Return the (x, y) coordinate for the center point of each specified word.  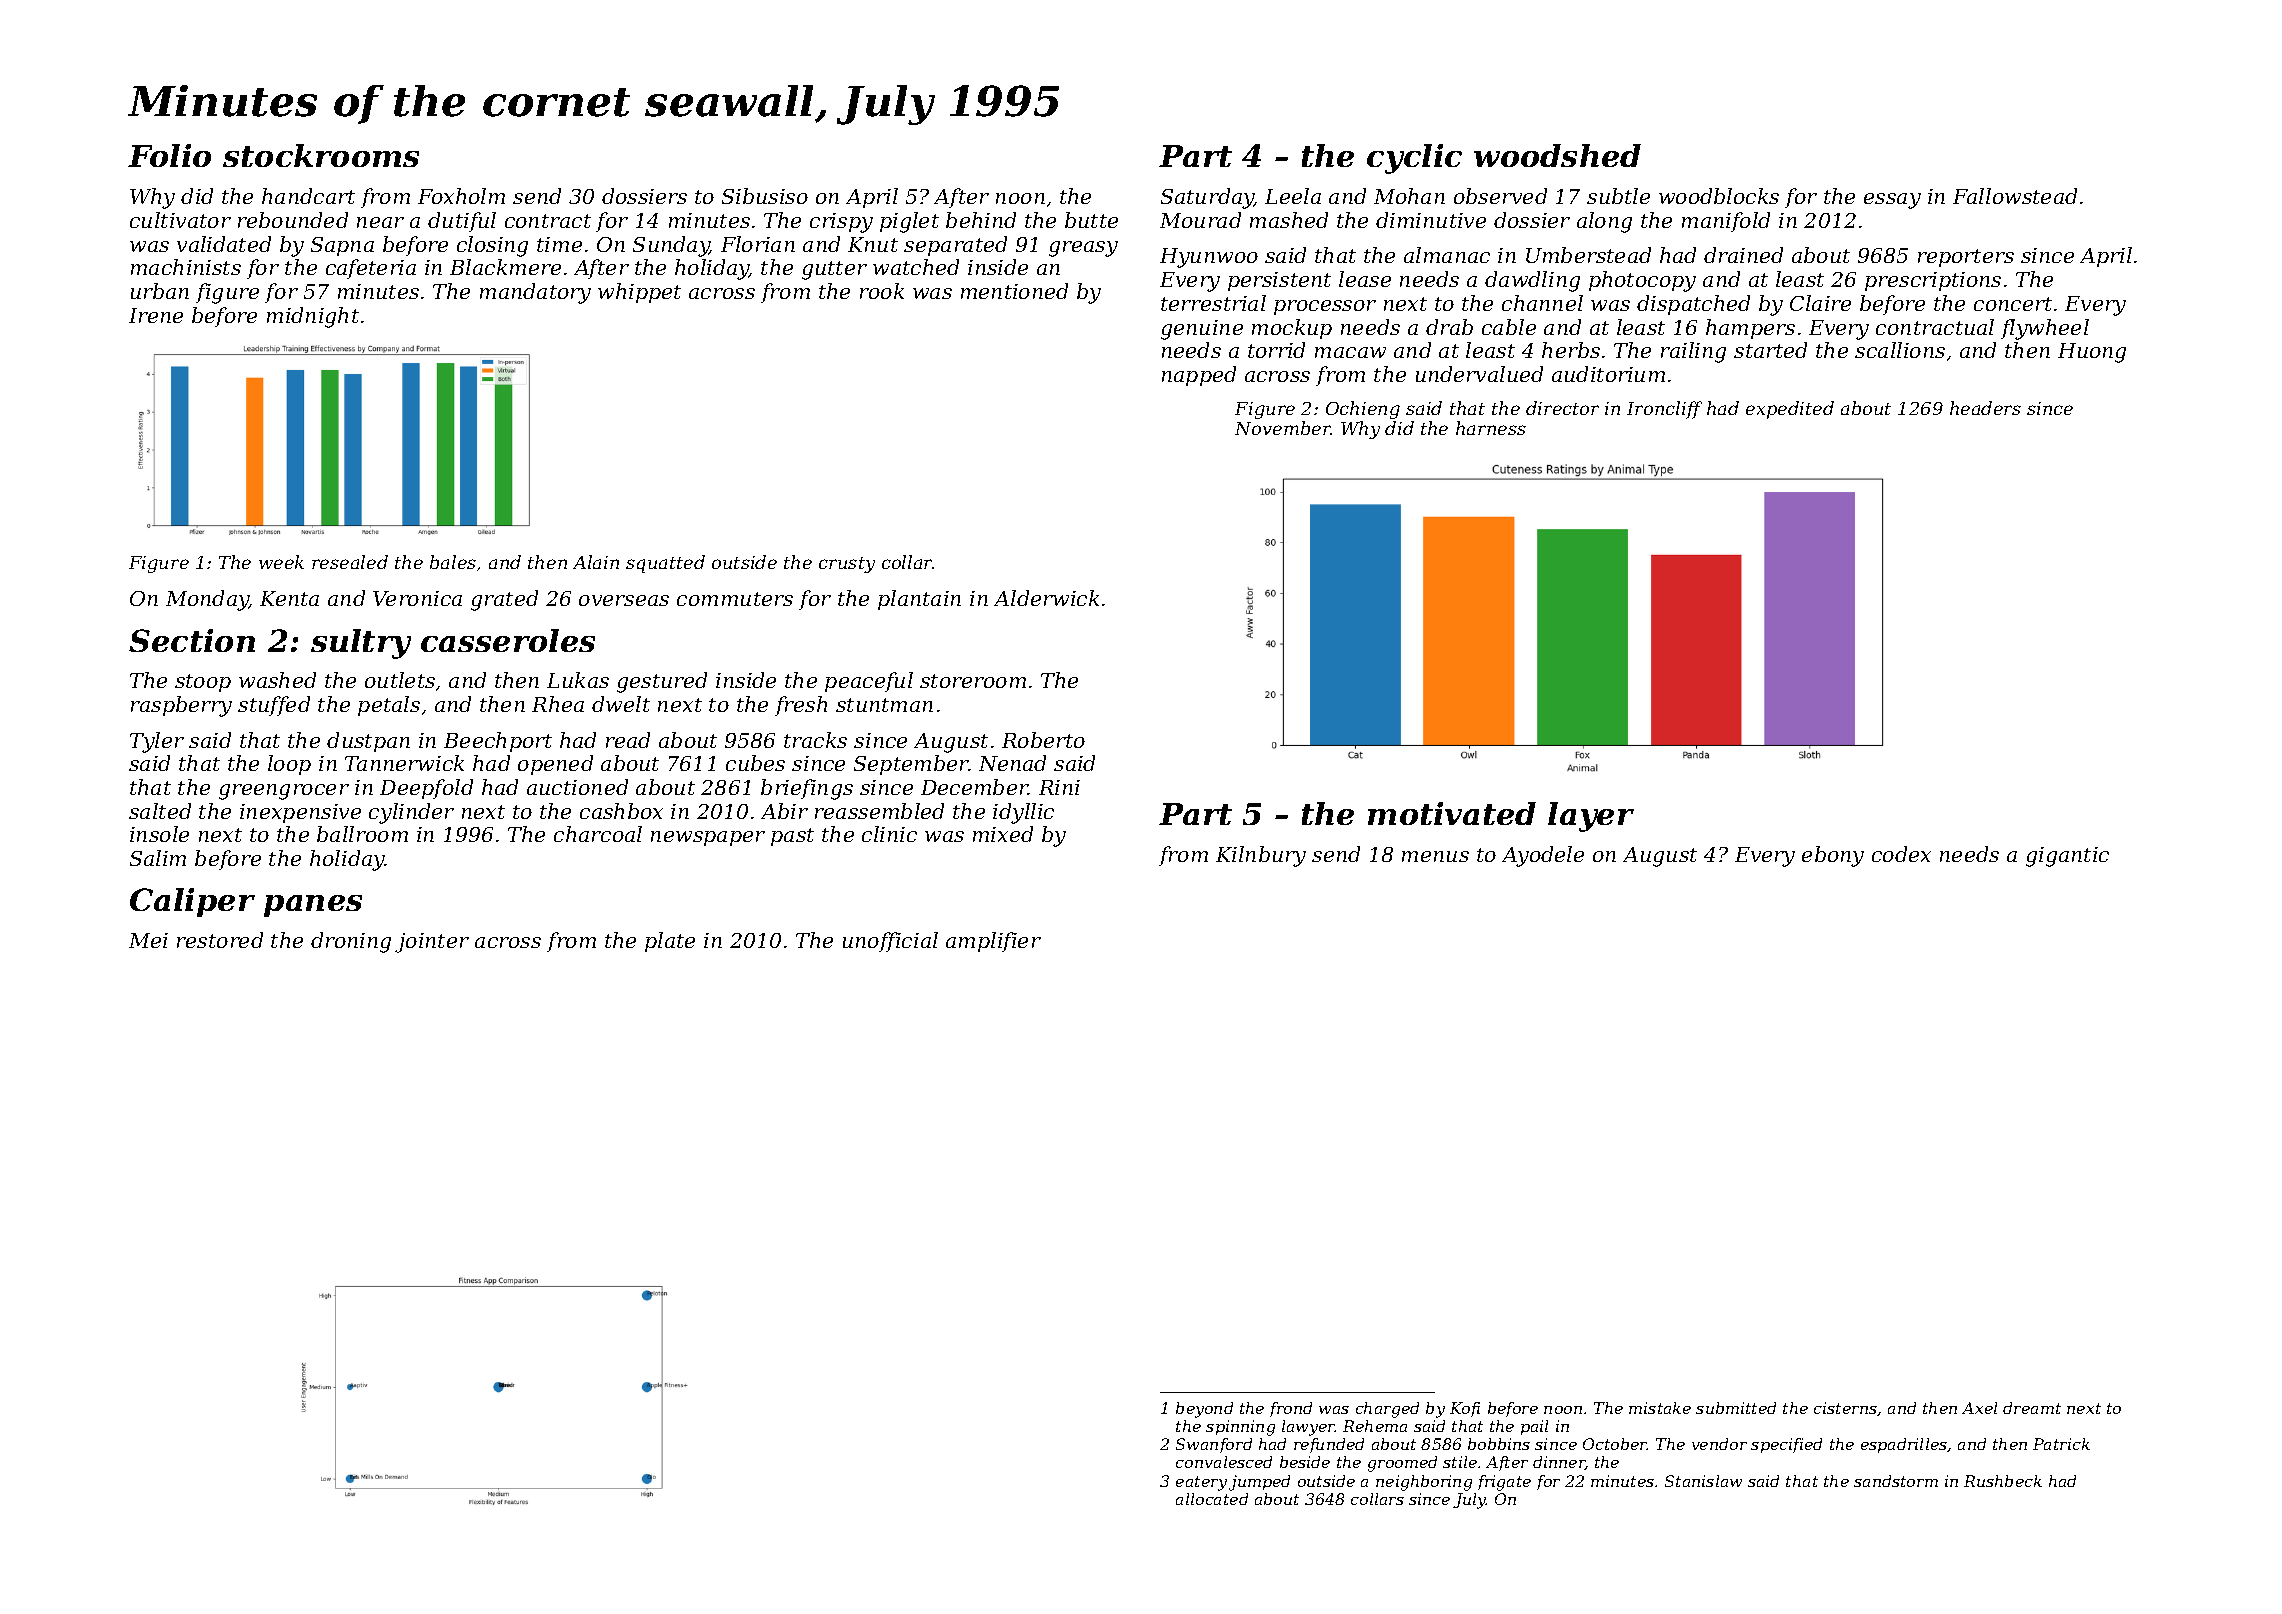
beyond (1204, 1410)
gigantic (2067, 857)
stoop (203, 683)
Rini (1059, 787)
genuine (1202, 330)
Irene (156, 315)
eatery (1201, 1483)
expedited (1790, 410)
